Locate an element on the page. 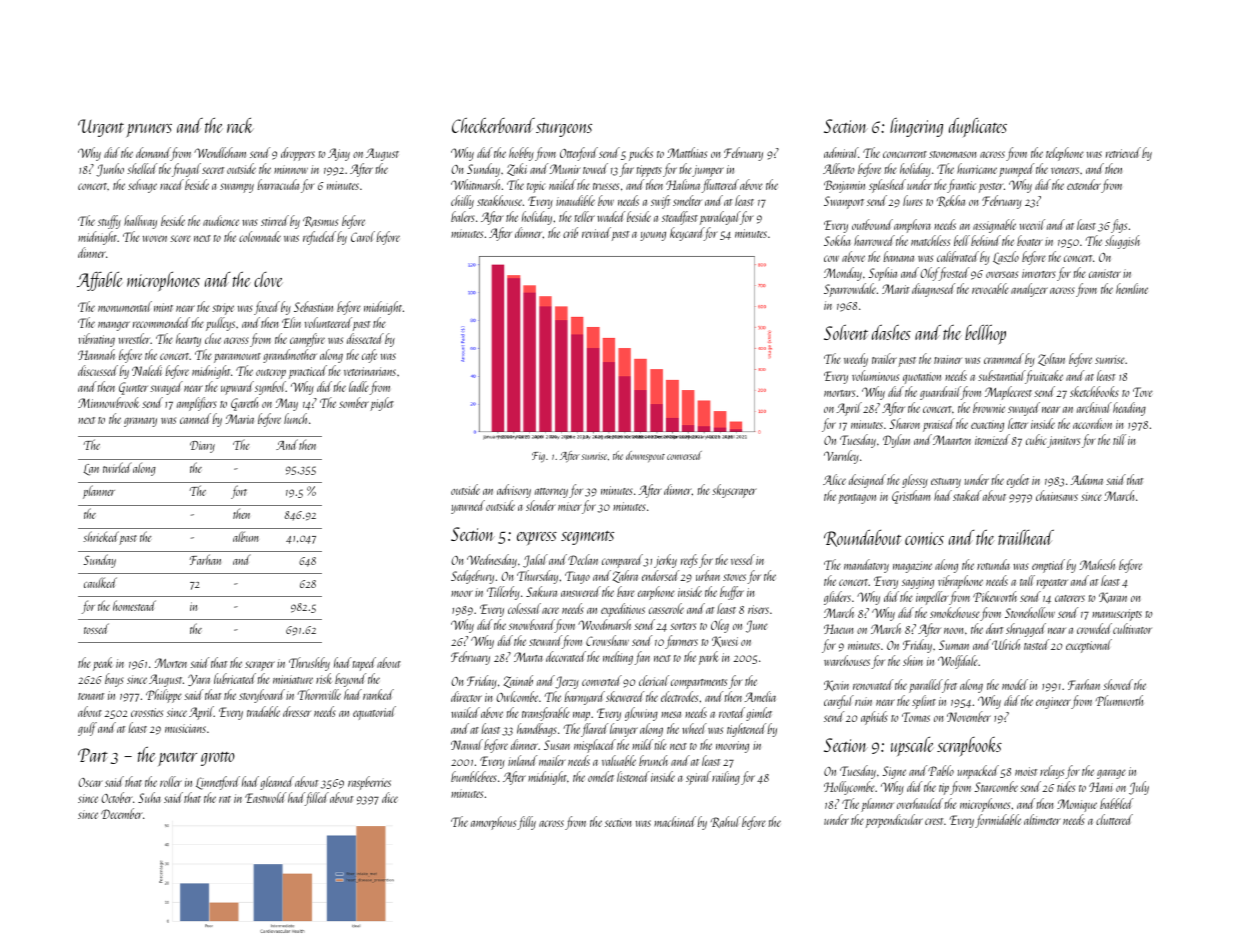  Suha is located at coordinates (149, 797).
